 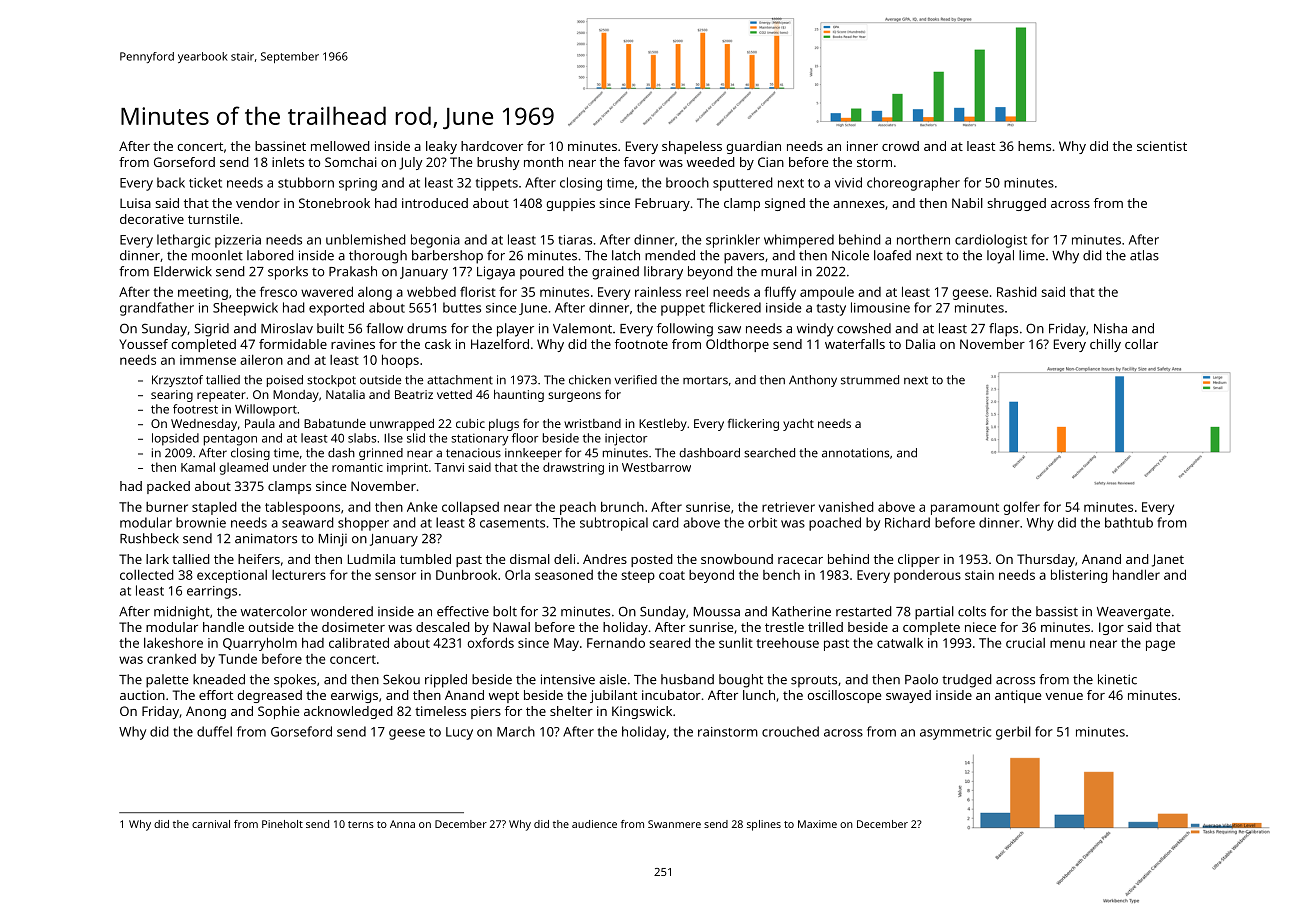 What do you see at coordinates (198, 467) in the screenshot?
I see `Kamal` at bounding box center [198, 467].
